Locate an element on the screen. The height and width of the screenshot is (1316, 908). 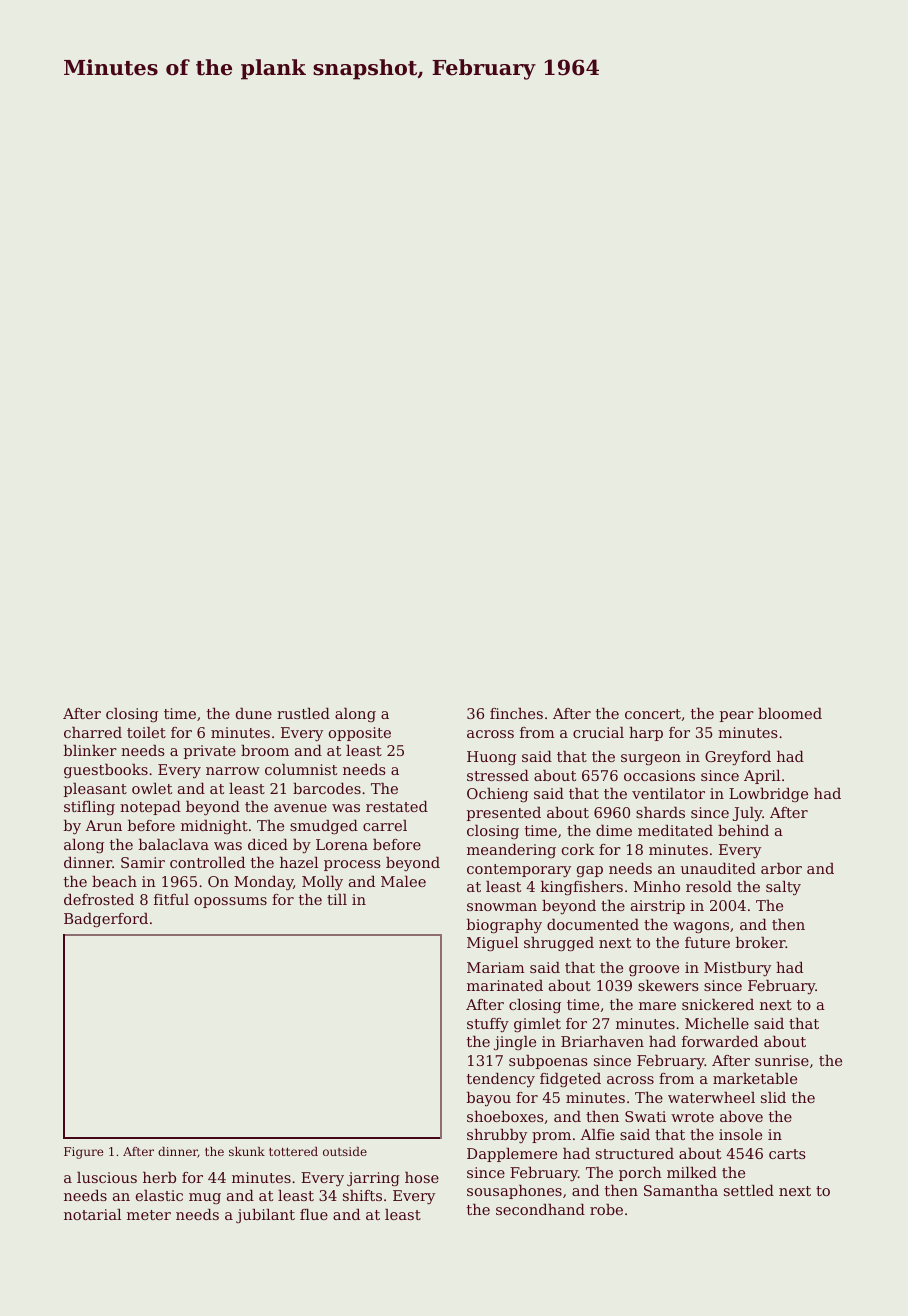
secondhand is located at coordinates (540, 1209).
